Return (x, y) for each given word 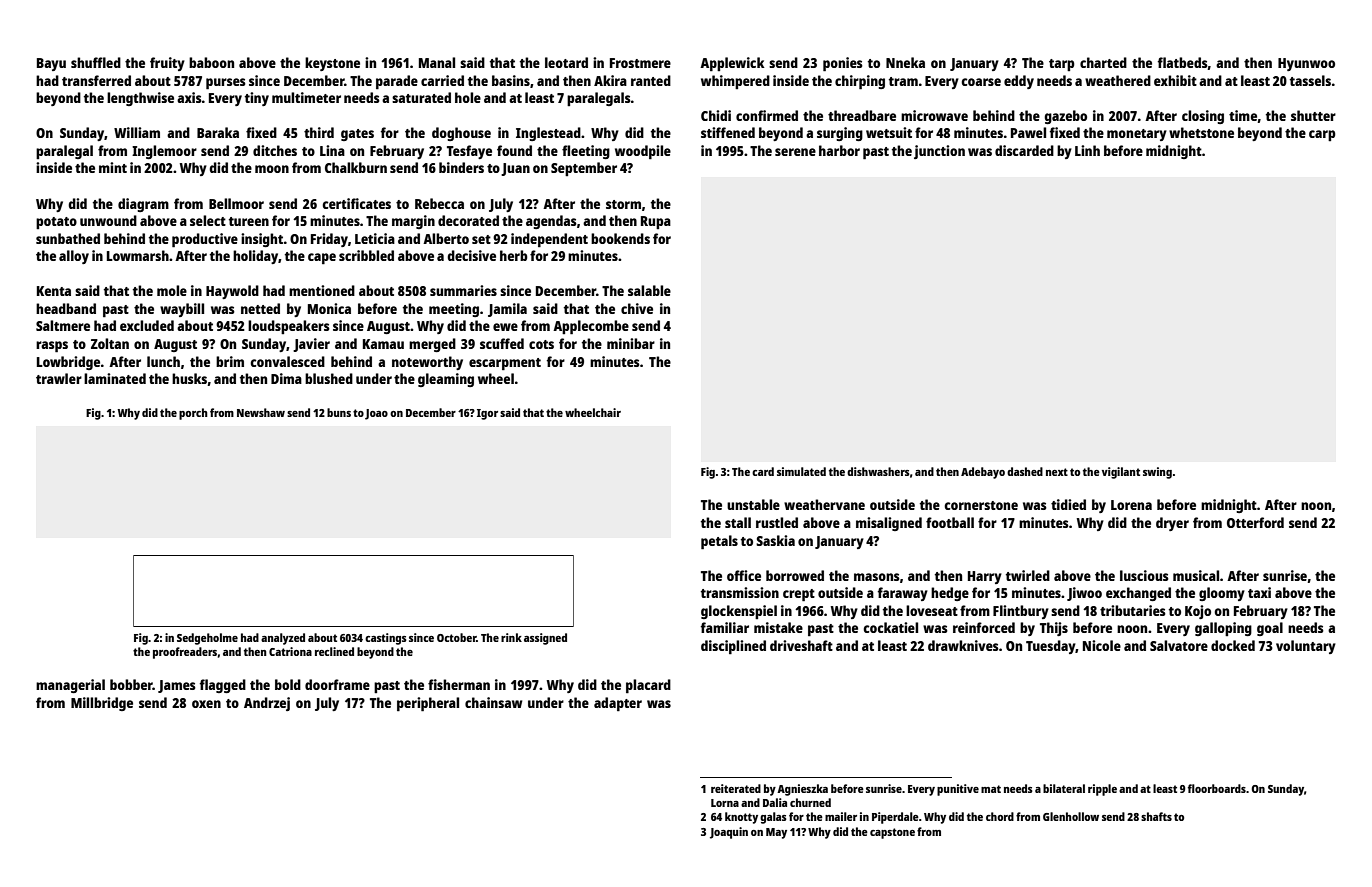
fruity (167, 64)
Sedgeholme (207, 639)
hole (468, 97)
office (744, 575)
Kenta (54, 291)
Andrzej (267, 704)
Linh (1087, 150)
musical (1196, 575)
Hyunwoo (1306, 64)
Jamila (507, 310)
